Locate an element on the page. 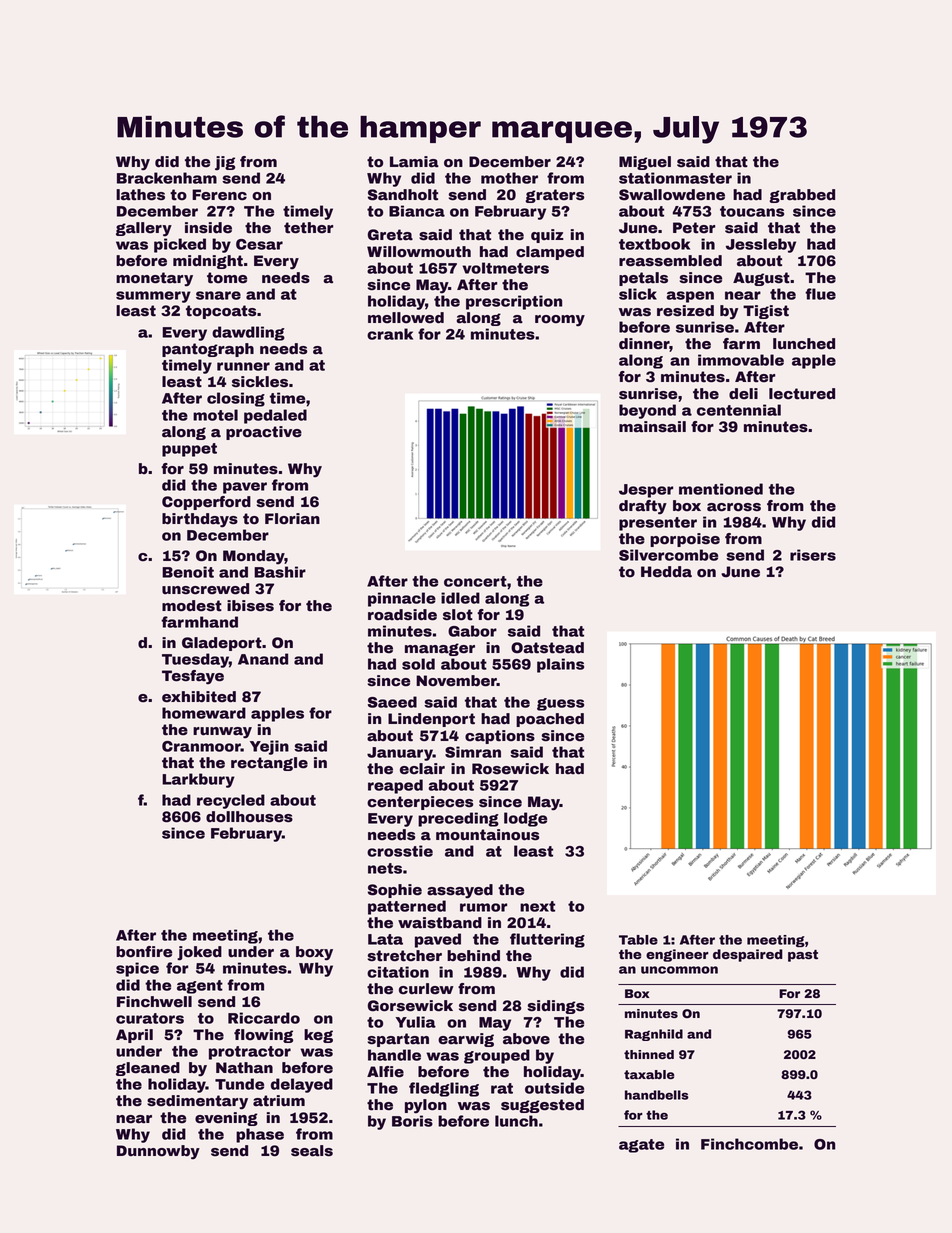  Oatstead is located at coordinates (547, 648).
